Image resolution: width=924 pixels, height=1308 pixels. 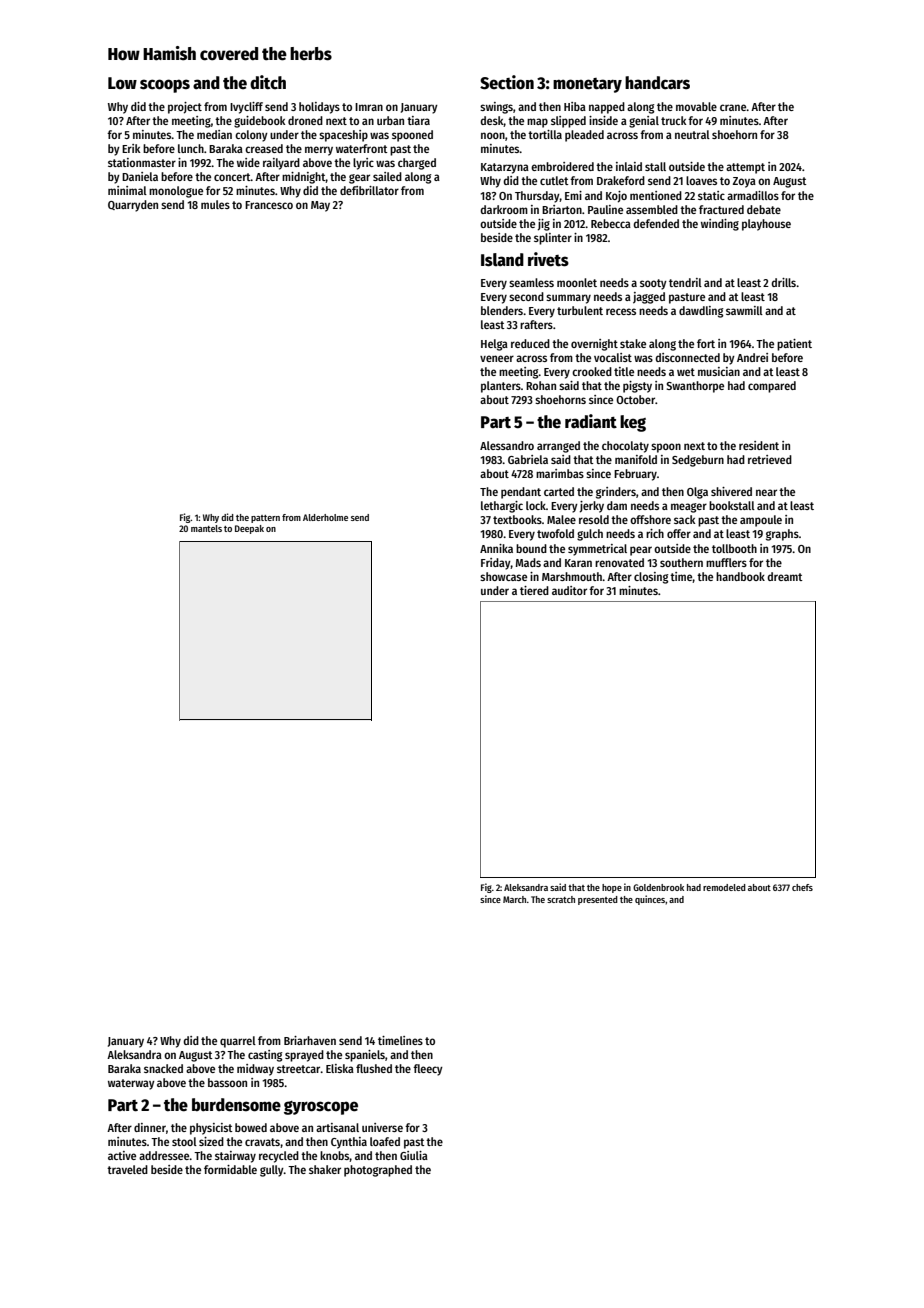 What do you see at coordinates (782, 535) in the image?
I see `graphs` at bounding box center [782, 535].
